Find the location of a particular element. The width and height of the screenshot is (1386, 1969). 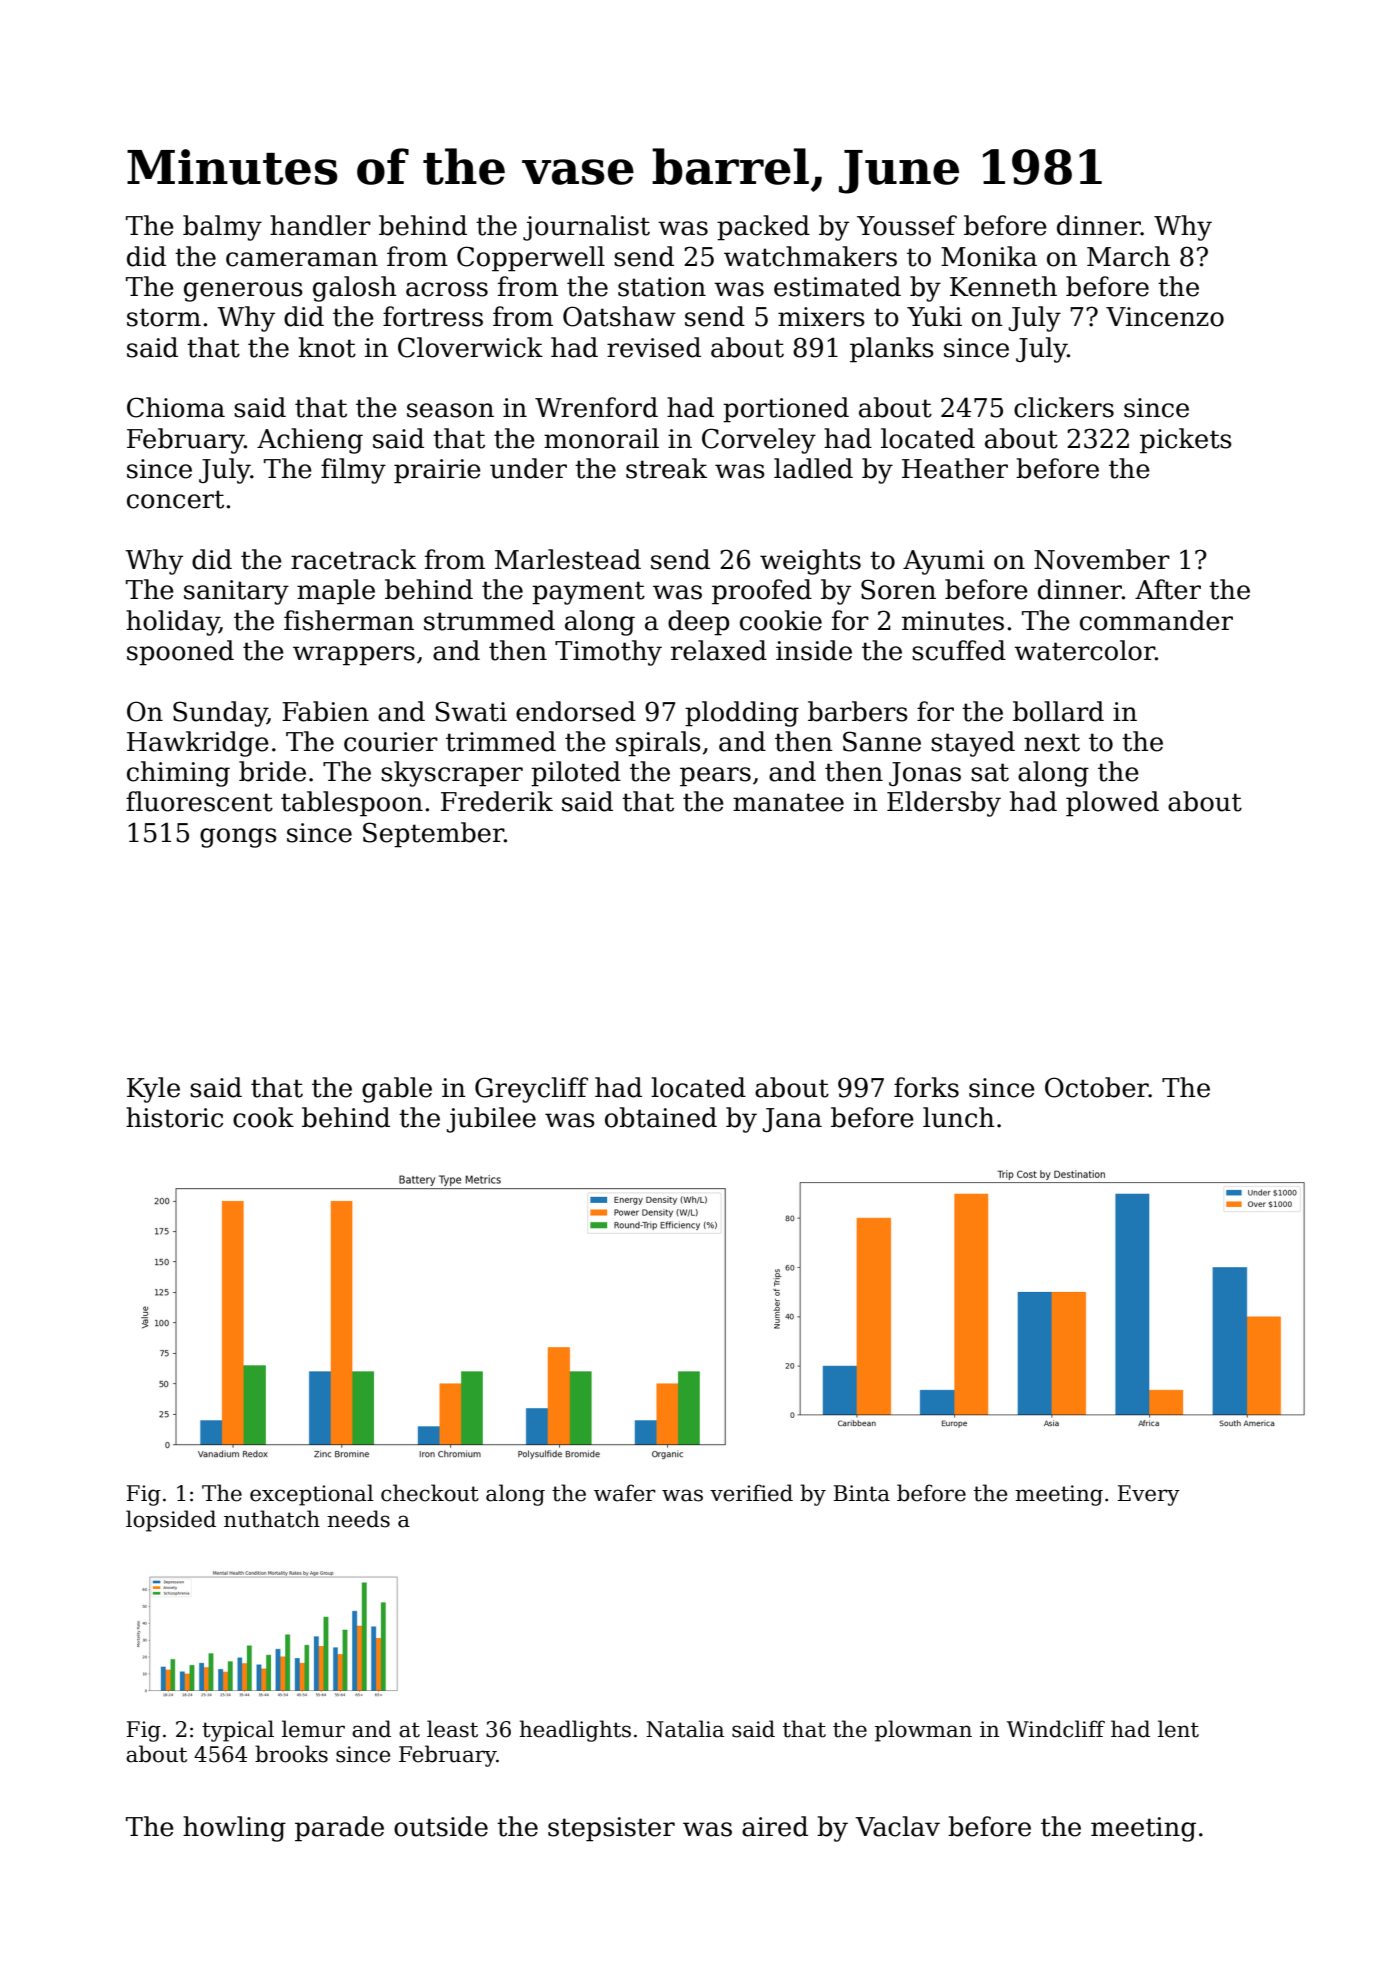

Vincenzo is located at coordinates (1165, 317).
